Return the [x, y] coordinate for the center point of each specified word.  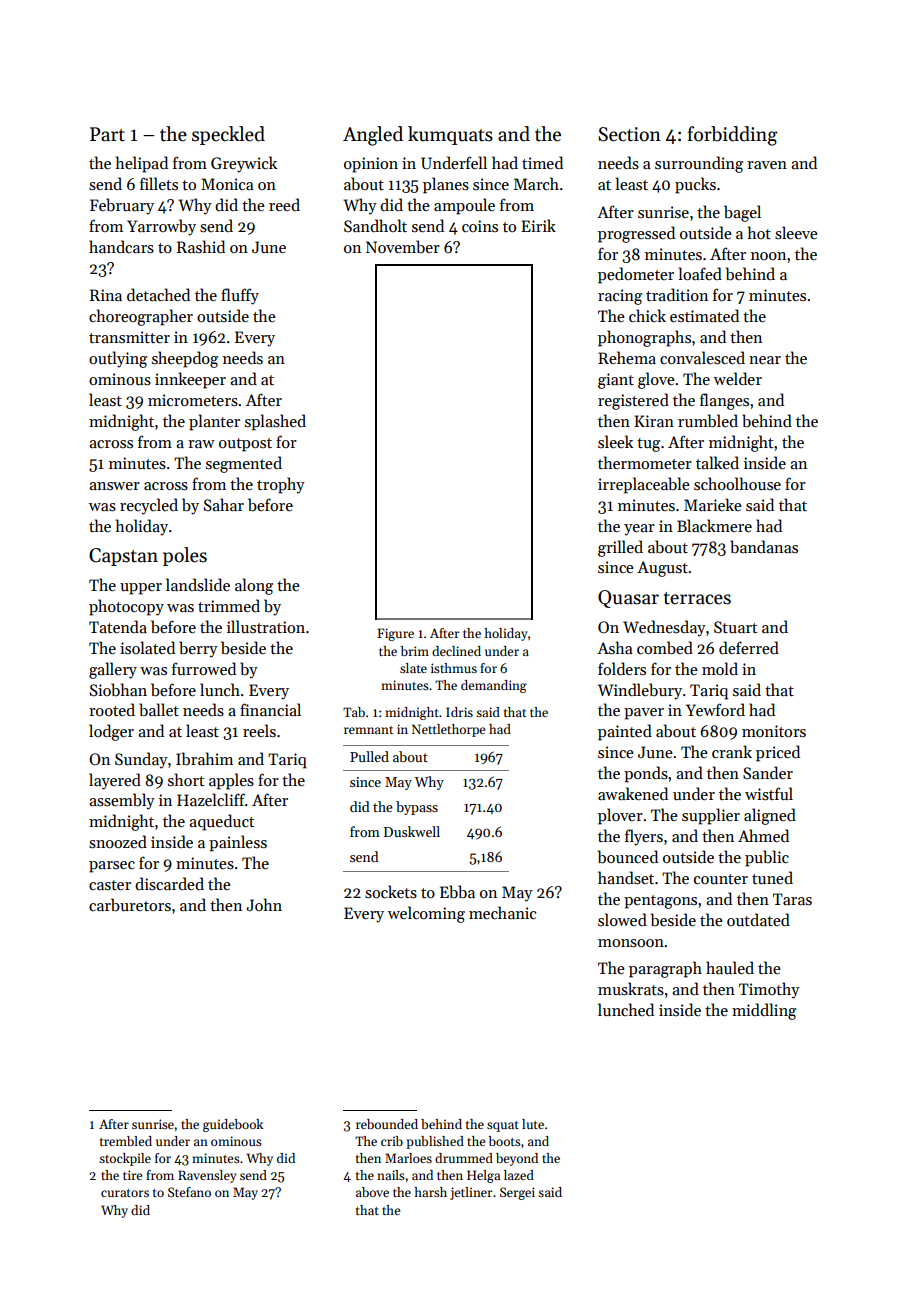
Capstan [123, 557]
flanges [724, 401]
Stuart [735, 627]
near [765, 360]
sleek [615, 441]
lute [533, 1124]
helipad [142, 164]
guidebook [233, 1125]
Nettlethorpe [448, 730]
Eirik [538, 225]
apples [231, 781]
